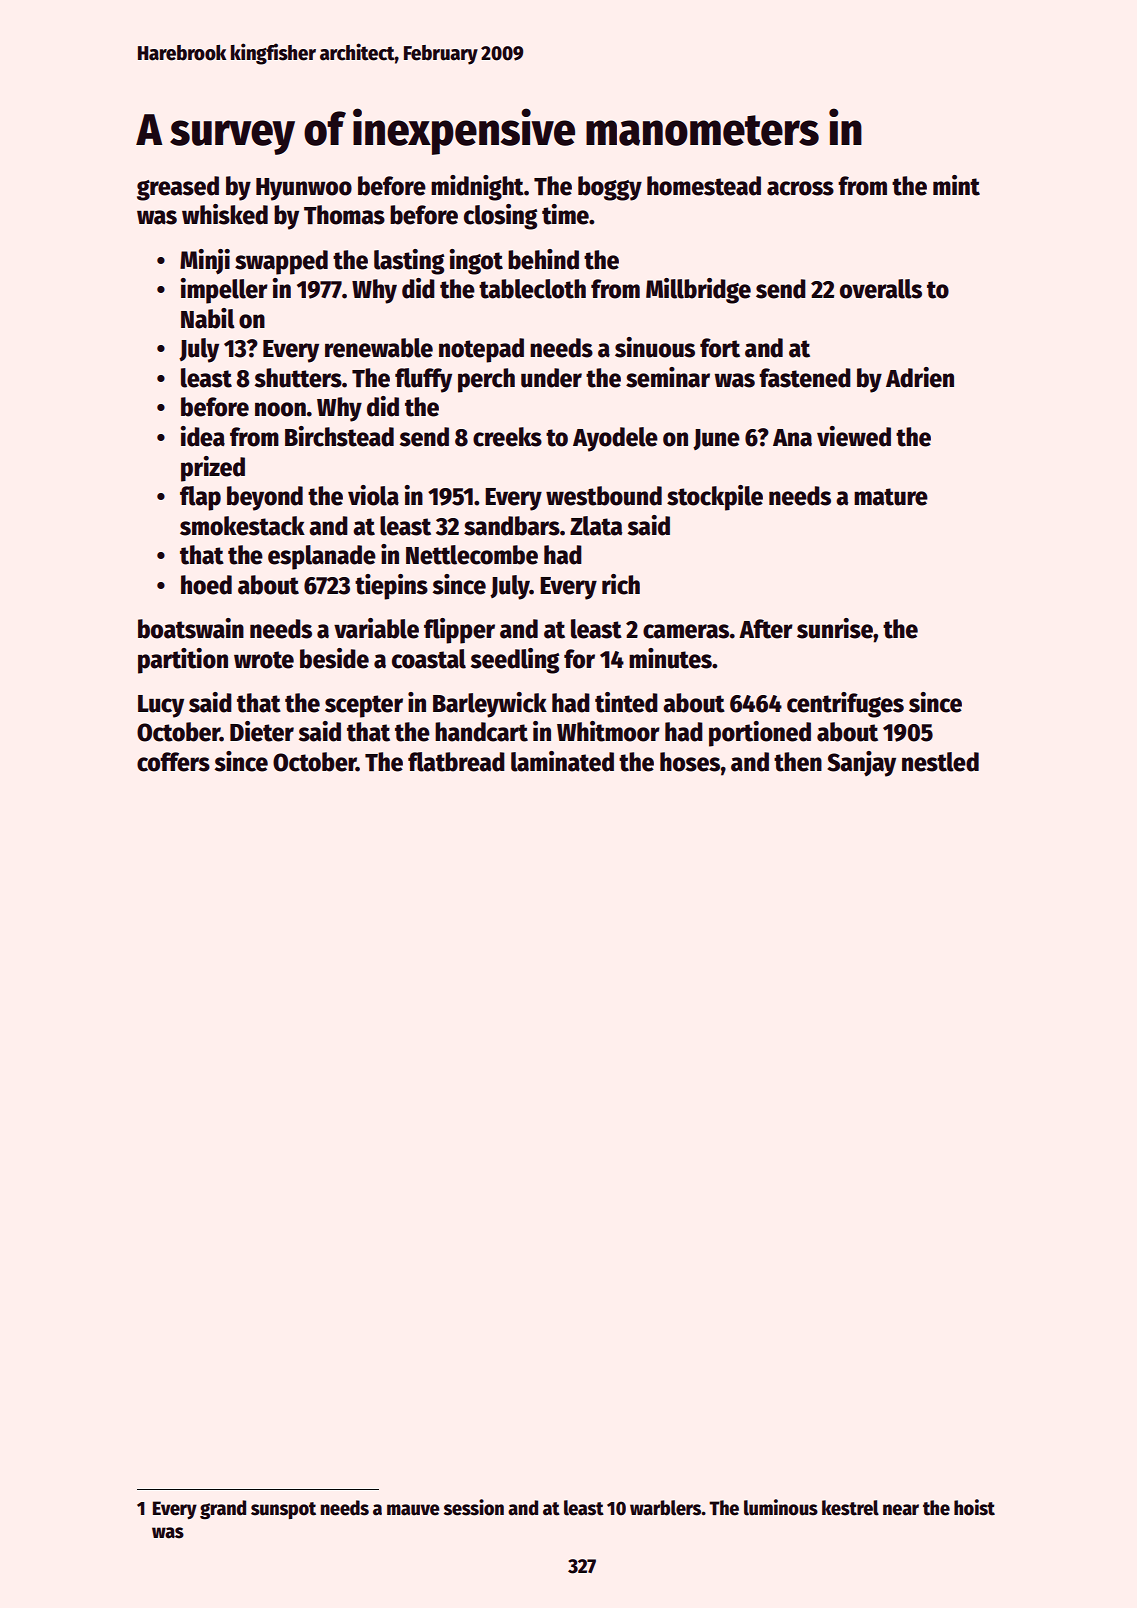 This screenshot has height=1608, width=1137. I want to click on variable, so click(376, 628).
